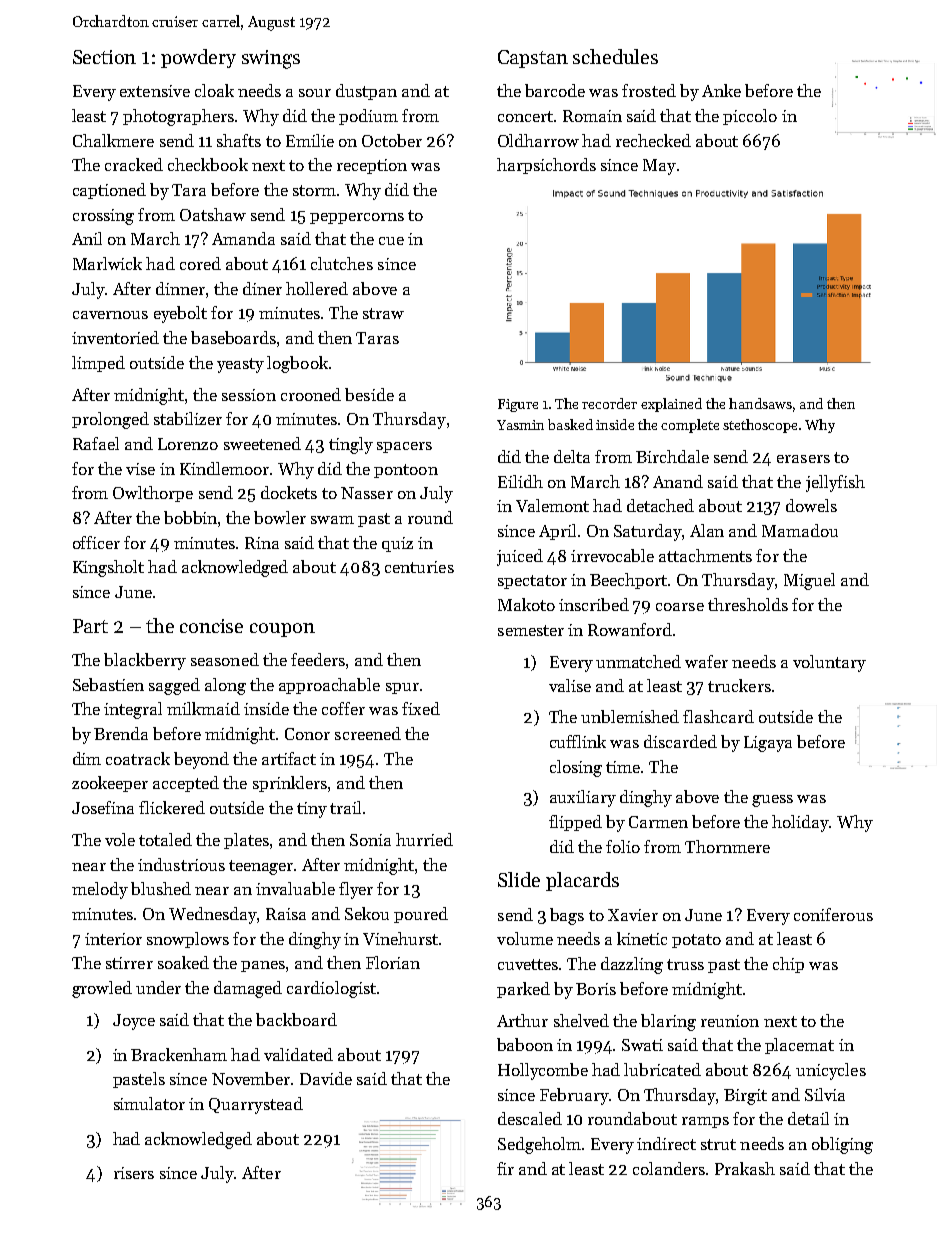 The width and height of the screenshot is (952, 1233). I want to click on simulator, so click(149, 1103).
